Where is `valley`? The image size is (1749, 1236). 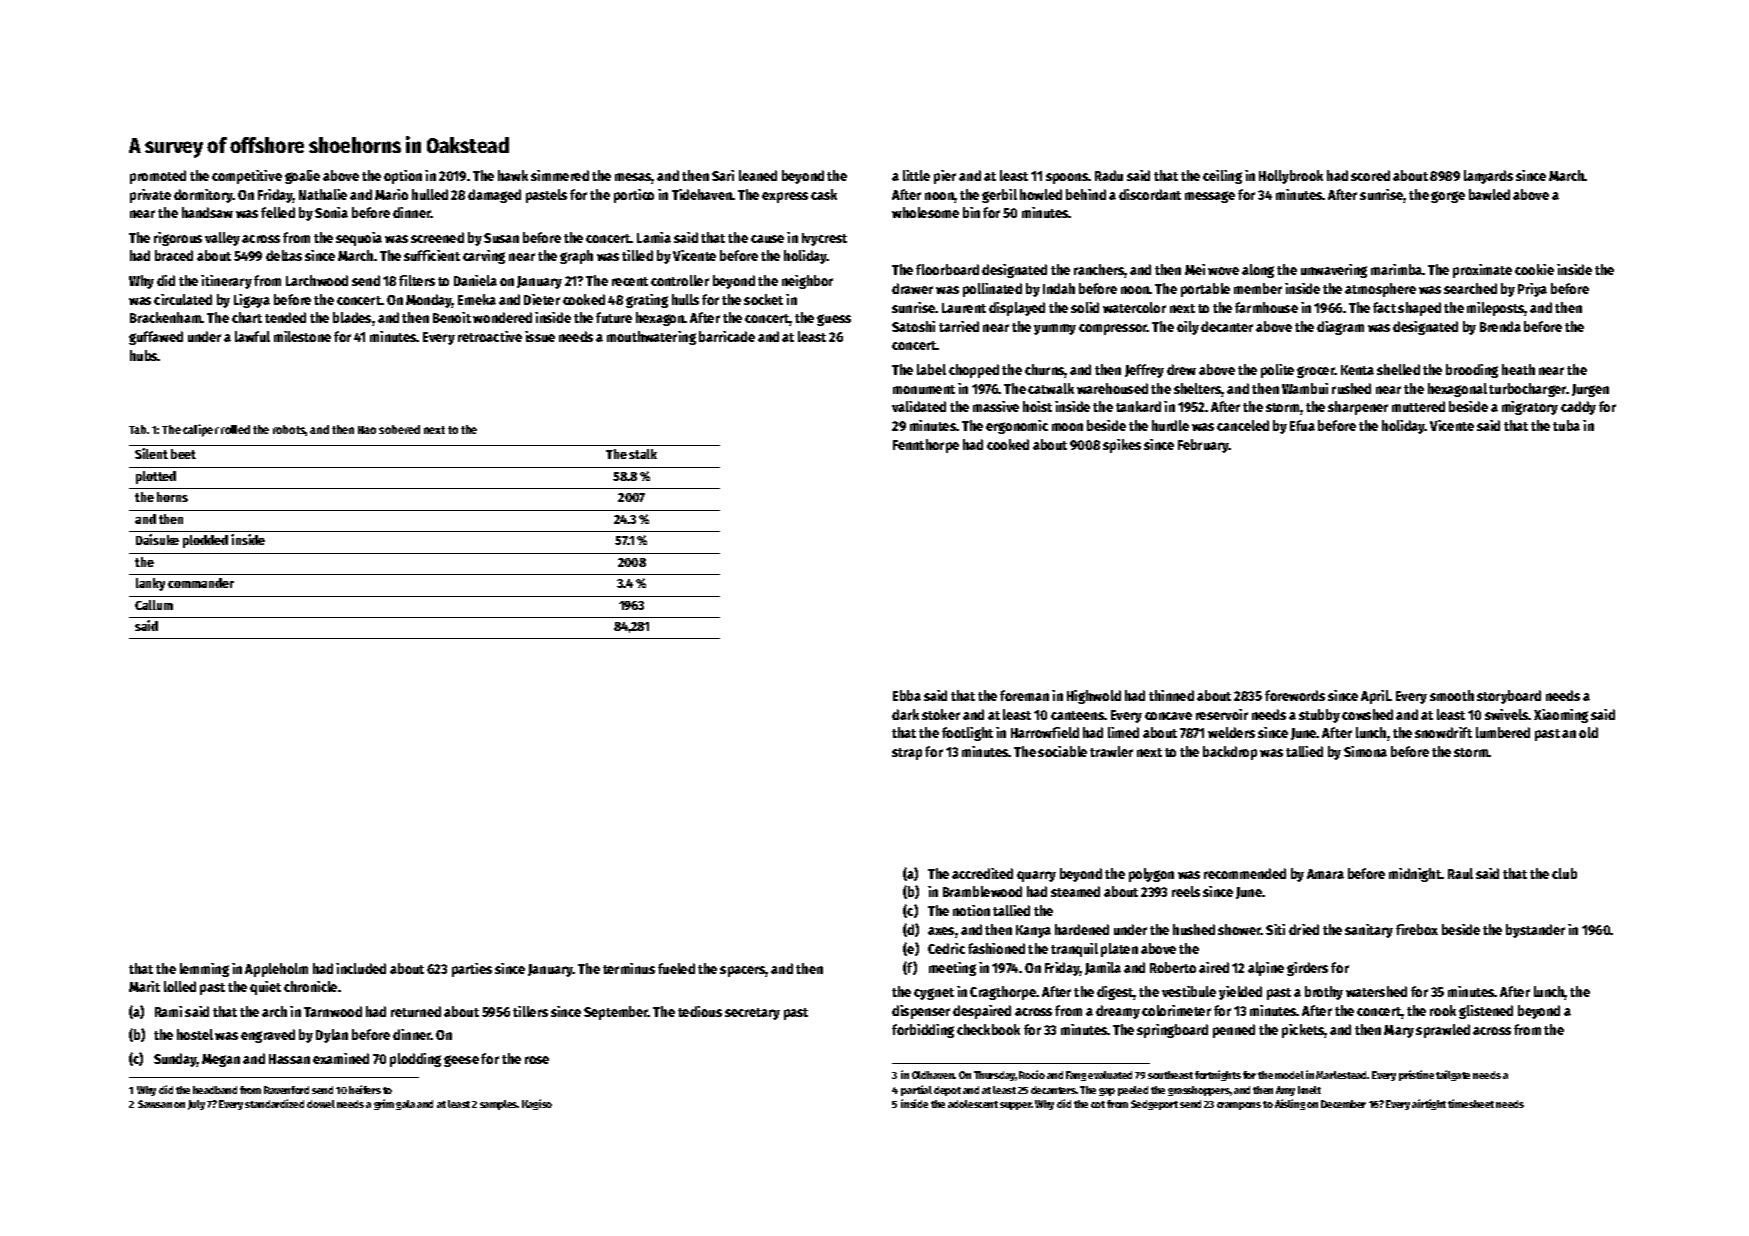
valley is located at coordinates (222, 239).
